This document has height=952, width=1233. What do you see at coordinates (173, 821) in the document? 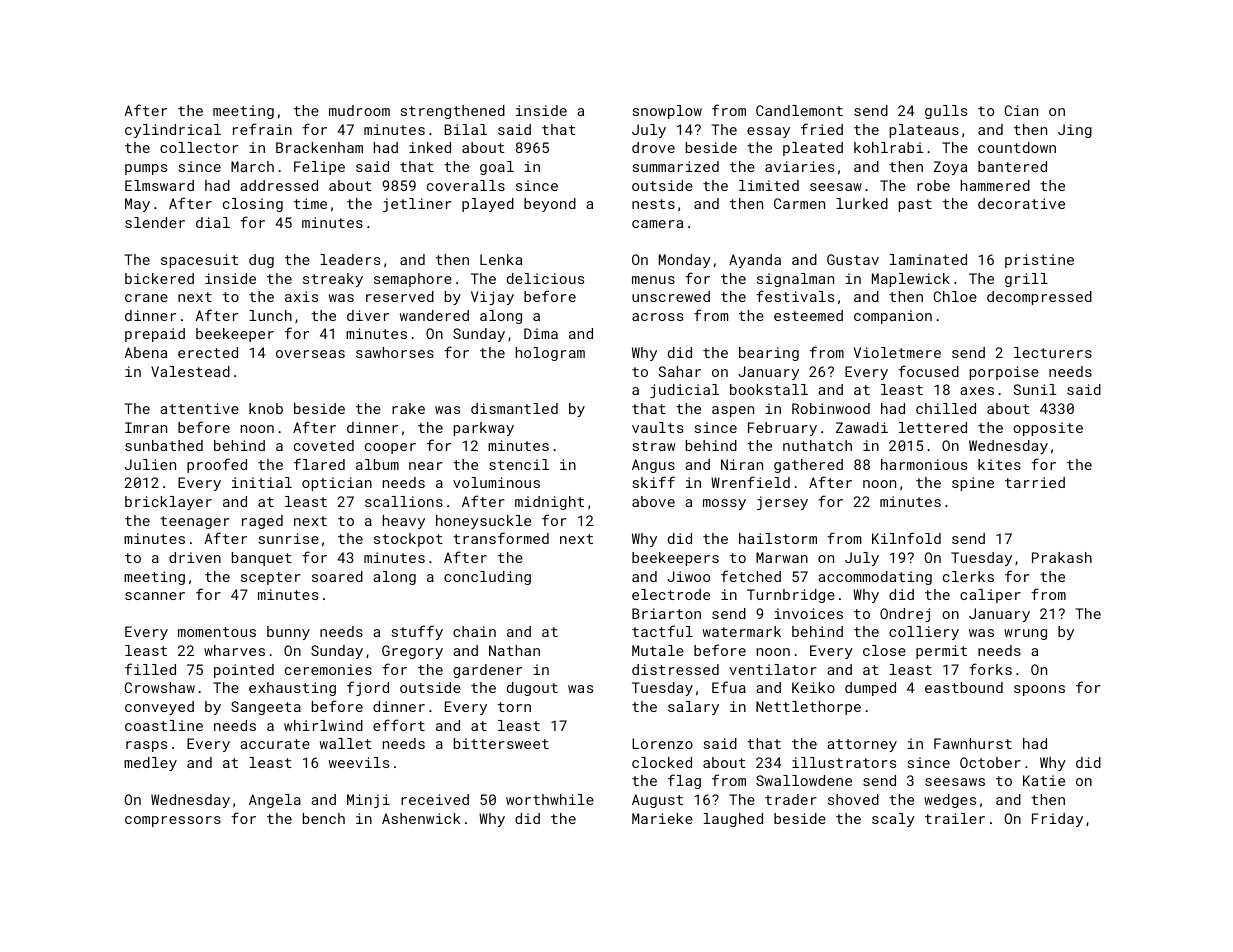
I see `compressors` at bounding box center [173, 821].
